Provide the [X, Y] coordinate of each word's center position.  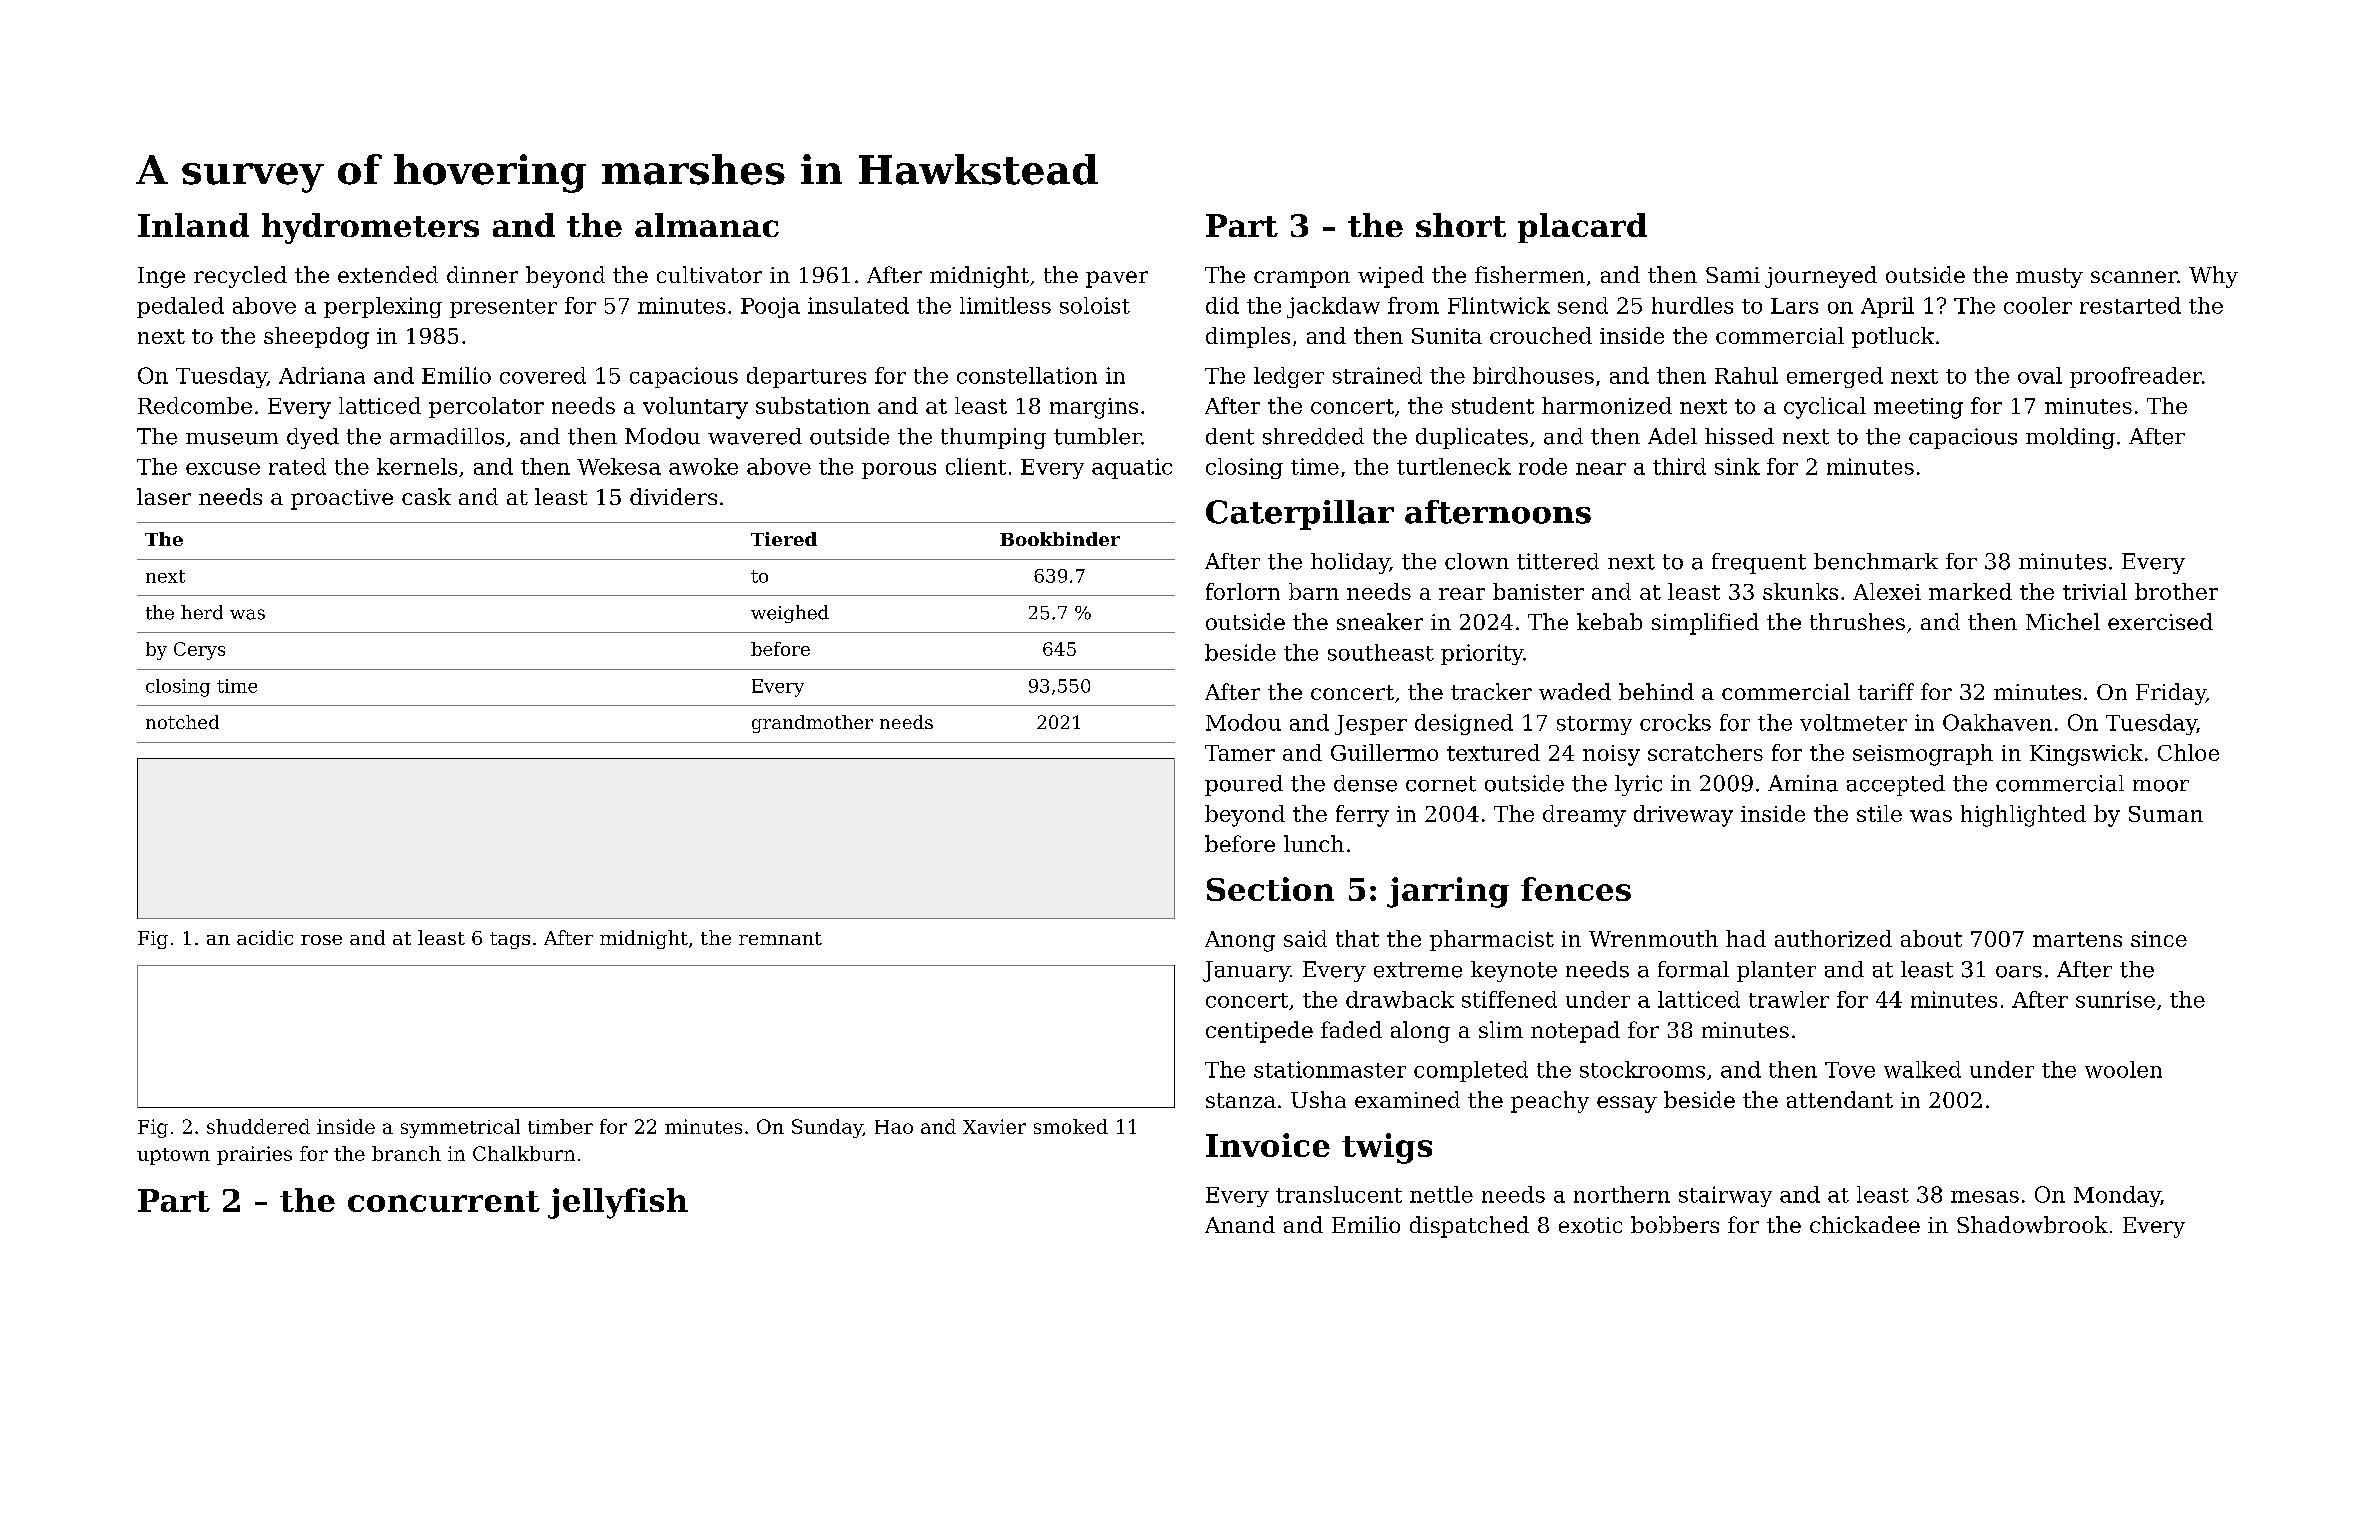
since [2159, 939]
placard [1582, 228]
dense [1365, 783]
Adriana [322, 375]
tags [510, 940]
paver [1117, 279]
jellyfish [618, 1203]
